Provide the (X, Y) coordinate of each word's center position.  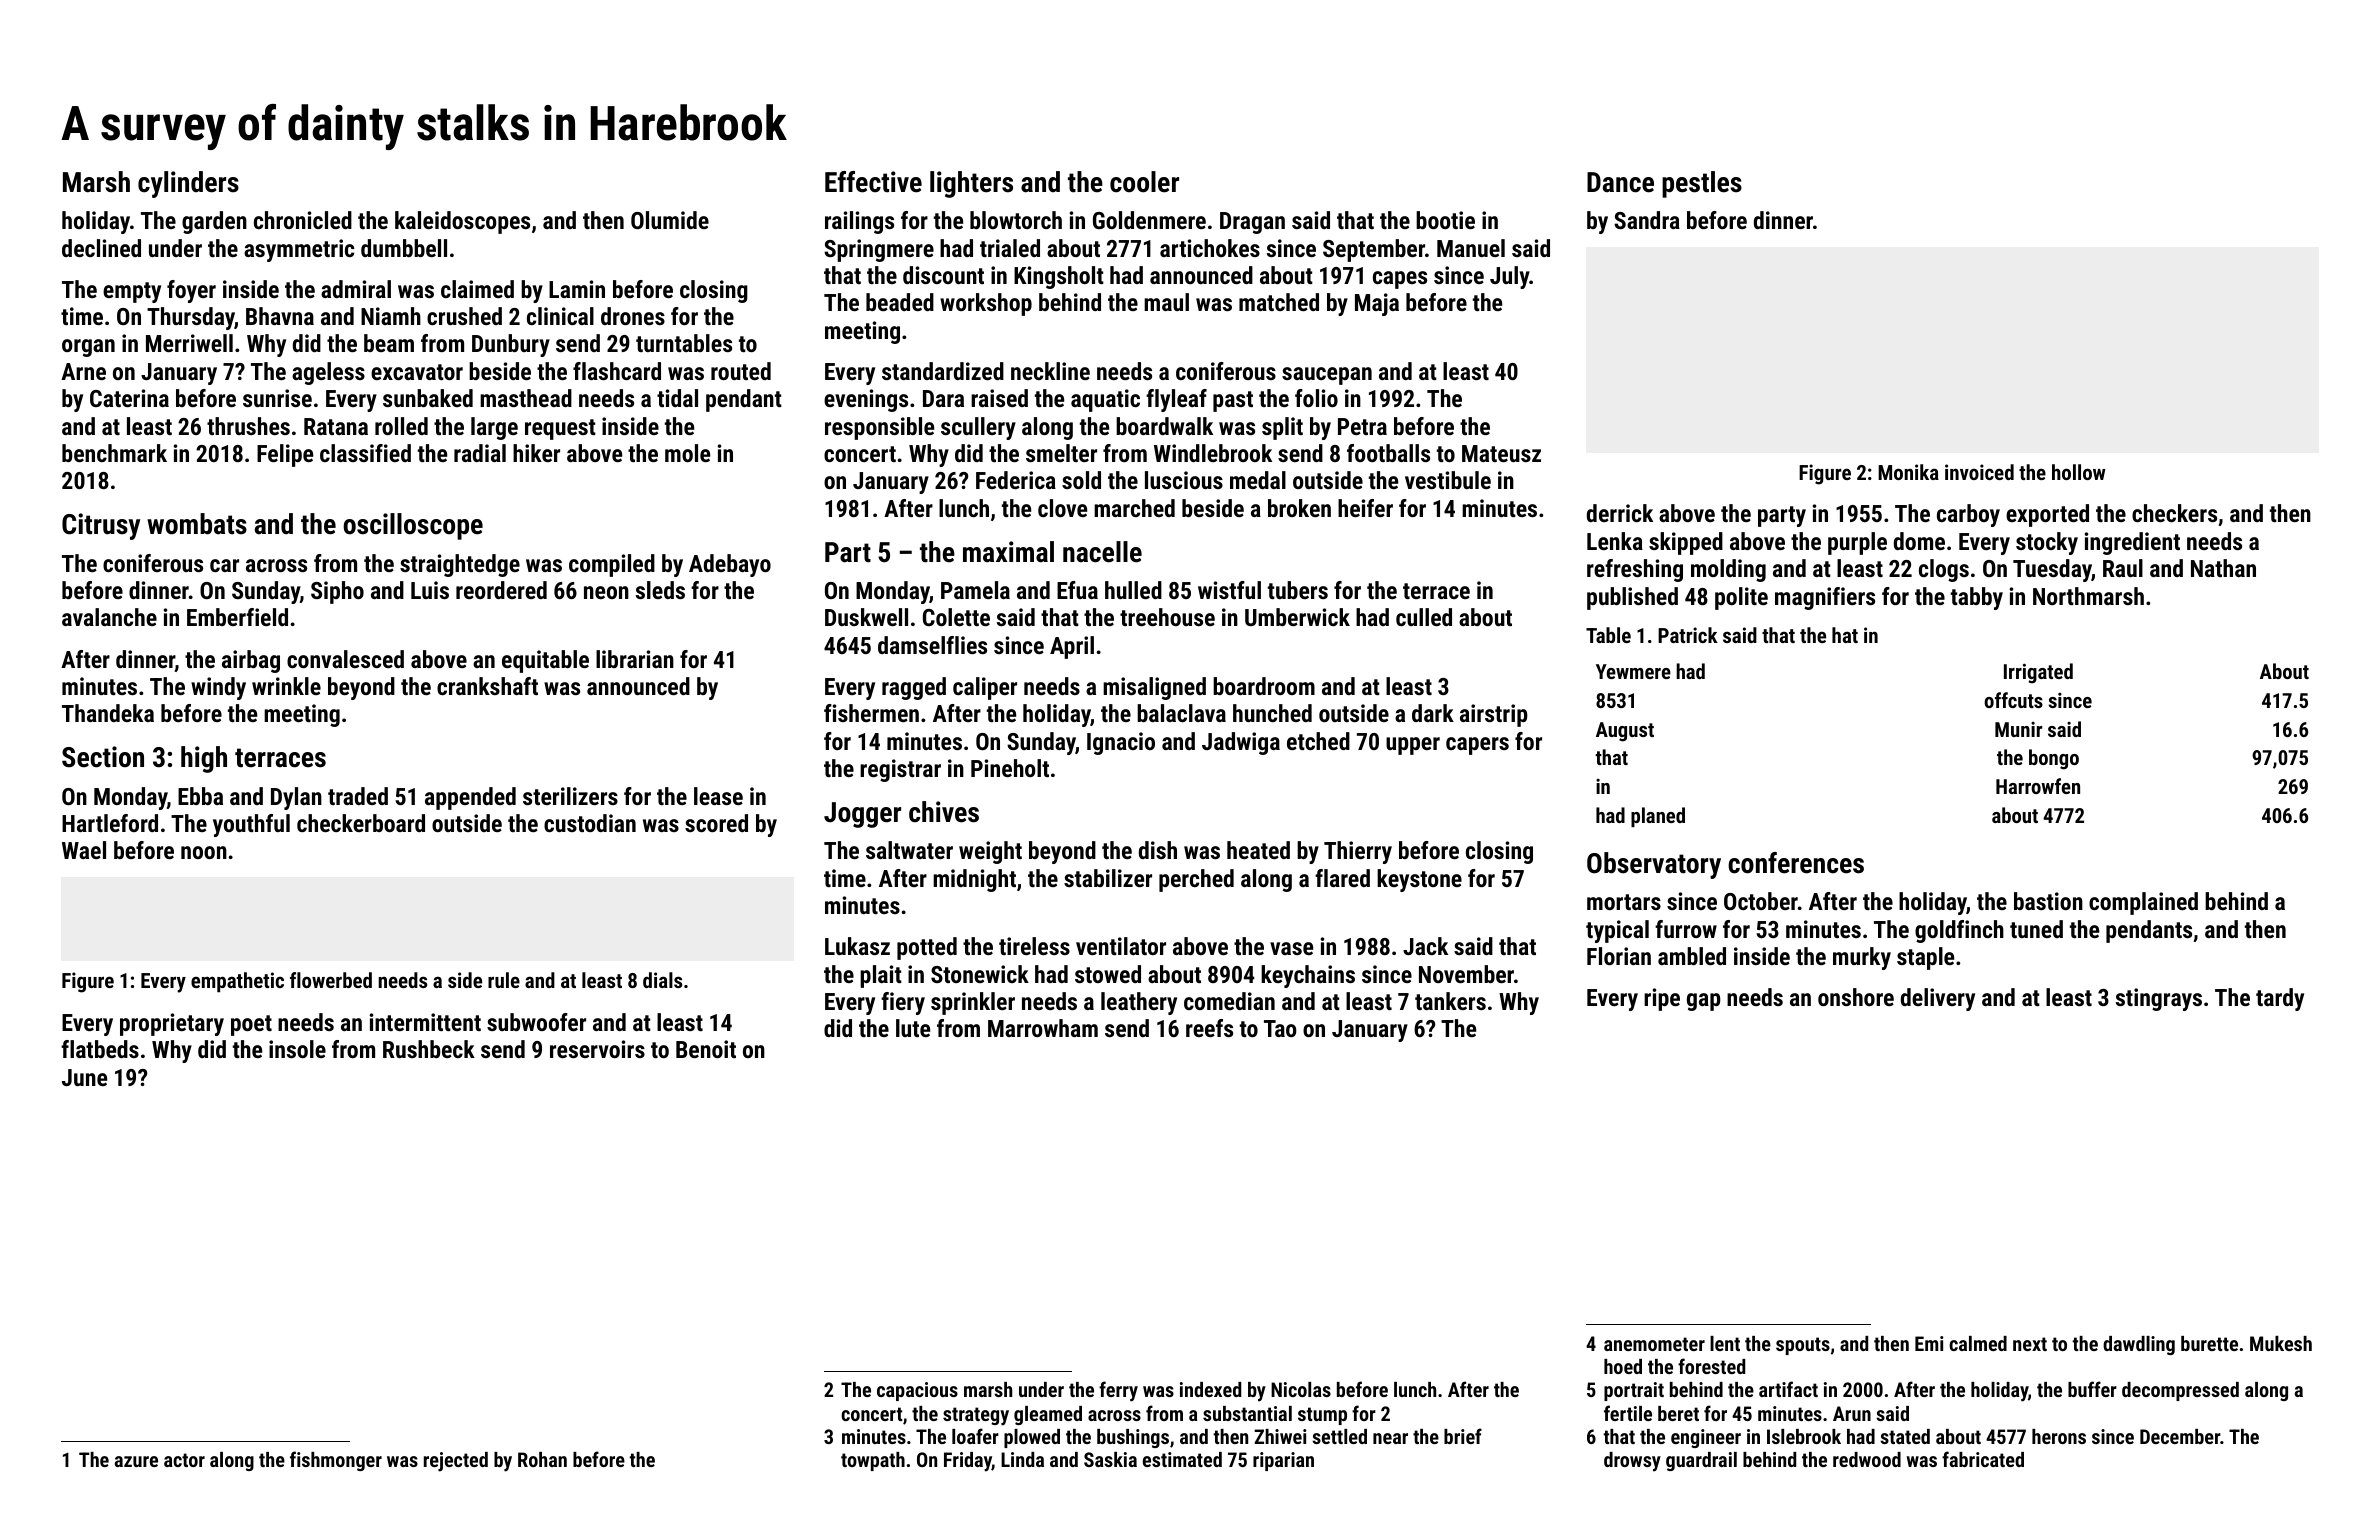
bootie (1445, 220)
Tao (1280, 1028)
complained (2143, 903)
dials (662, 980)
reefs (1209, 1028)
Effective (873, 182)
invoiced (1979, 472)
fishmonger (336, 1461)
